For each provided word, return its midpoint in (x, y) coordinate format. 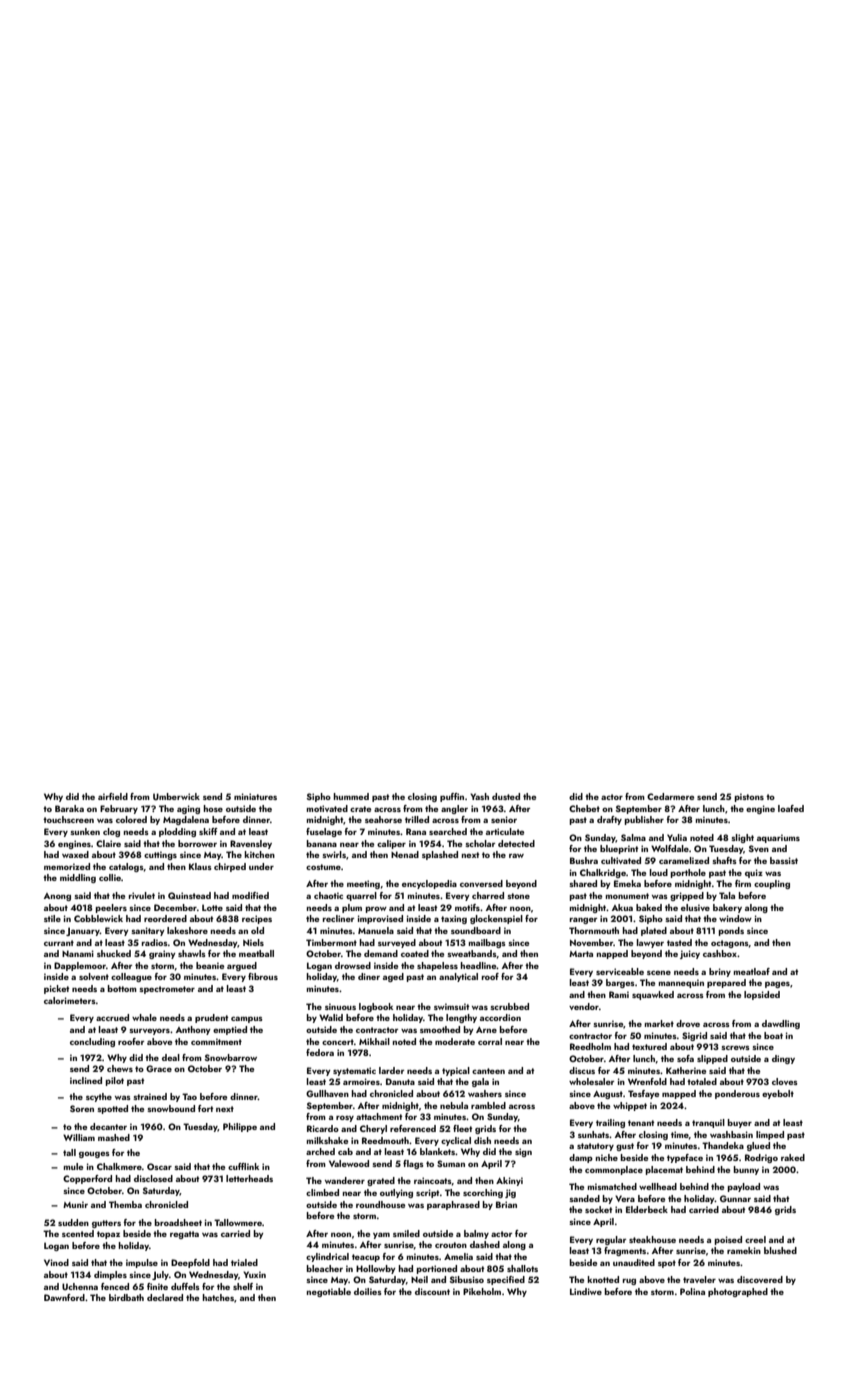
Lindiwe (586, 1291)
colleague (131, 977)
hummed (351, 796)
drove (688, 1023)
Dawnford (64, 1297)
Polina (692, 1291)
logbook (376, 1007)
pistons (749, 797)
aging (188, 809)
